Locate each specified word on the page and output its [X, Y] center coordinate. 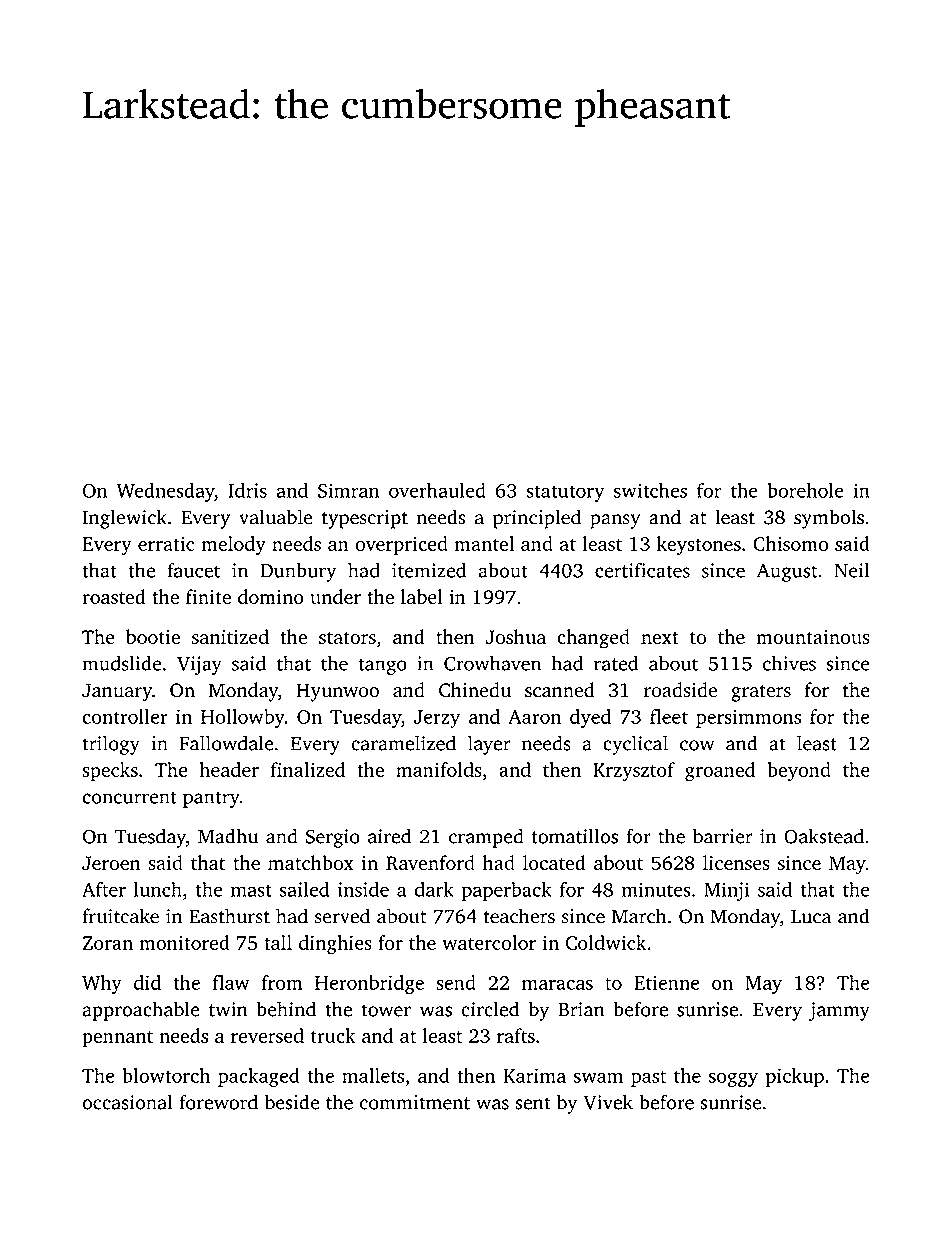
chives [789, 663]
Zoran [108, 943]
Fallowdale [226, 743]
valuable [276, 517]
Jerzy [437, 719]
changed [593, 639]
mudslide [121, 663]
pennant [117, 1039]
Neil [851, 570]
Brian [581, 1009]
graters [761, 693]
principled [537, 519]
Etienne [666, 982]
